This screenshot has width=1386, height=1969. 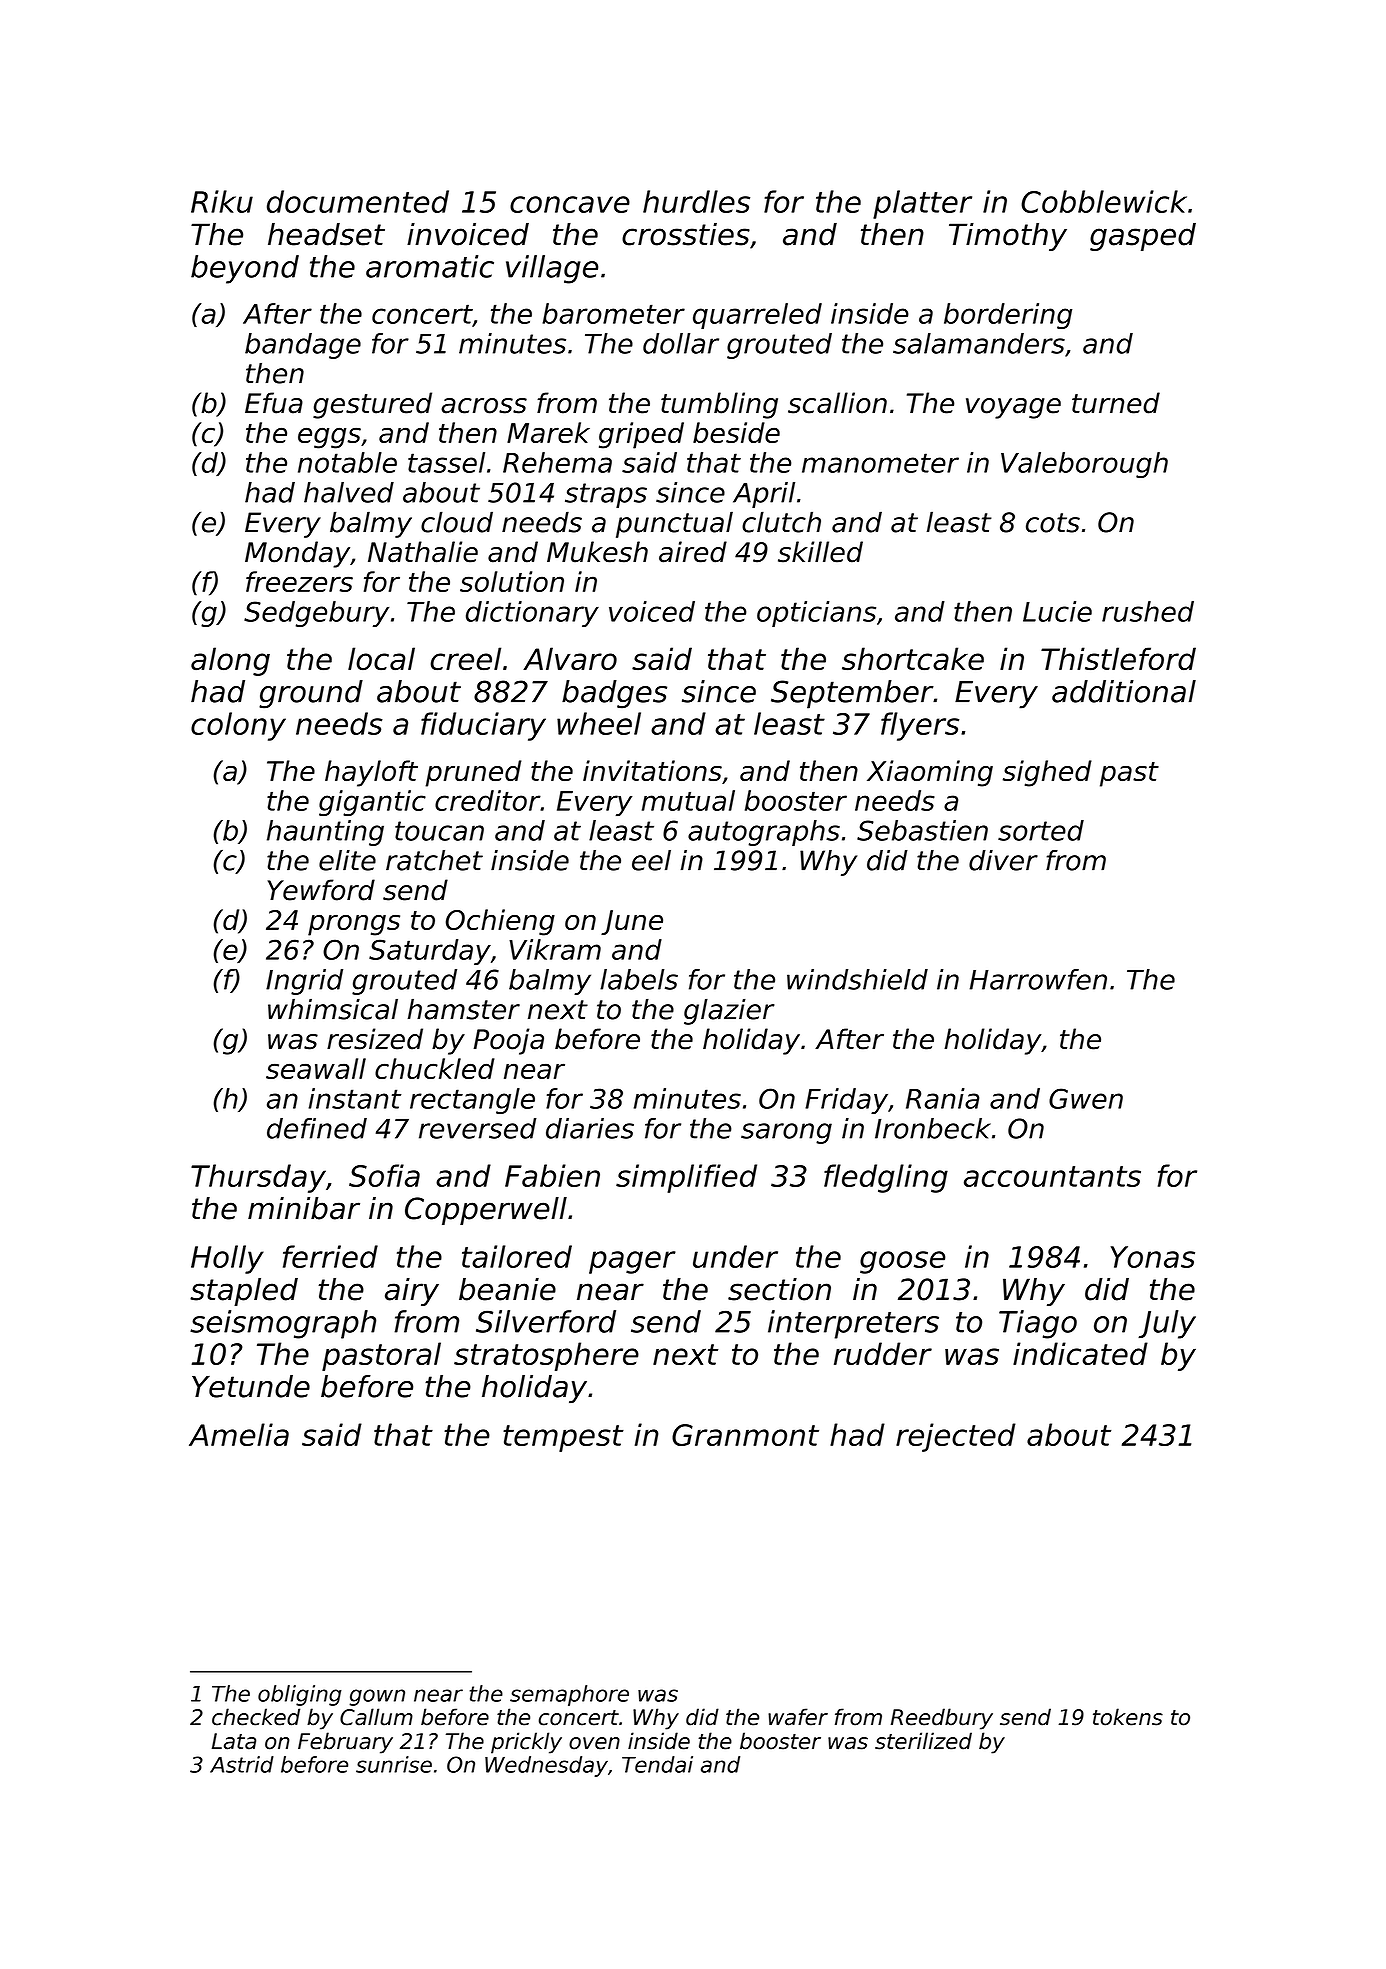 I want to click on Harrowfen, so click(x=1038, y=979).
